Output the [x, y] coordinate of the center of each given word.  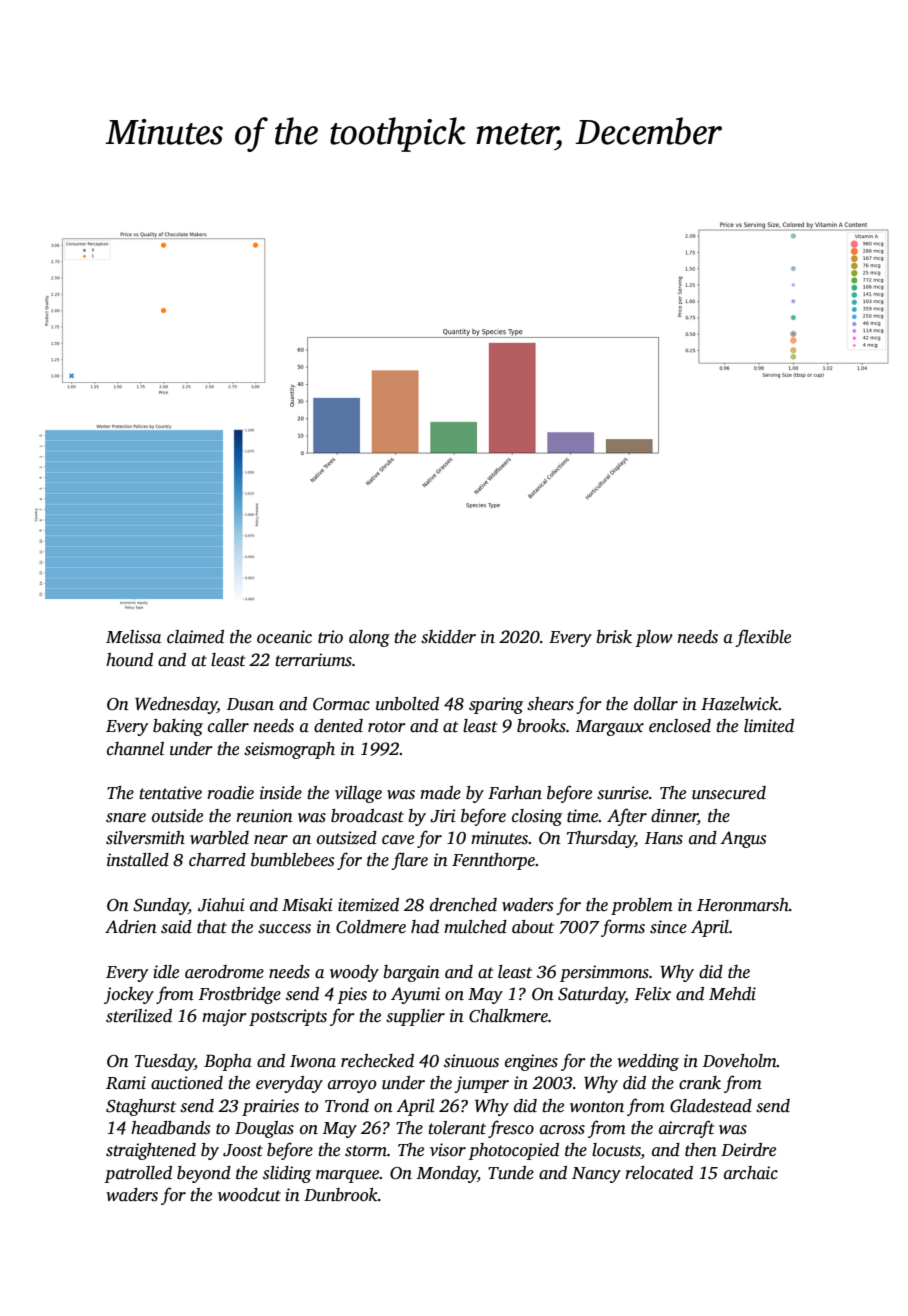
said [176, 927]
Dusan [250, 704]
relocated [659, 1173]
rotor [387, 727]
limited [769, 726]
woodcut [249, 1195]
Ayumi [415, 995]
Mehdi [732, 994]
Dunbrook [341, 1195]
